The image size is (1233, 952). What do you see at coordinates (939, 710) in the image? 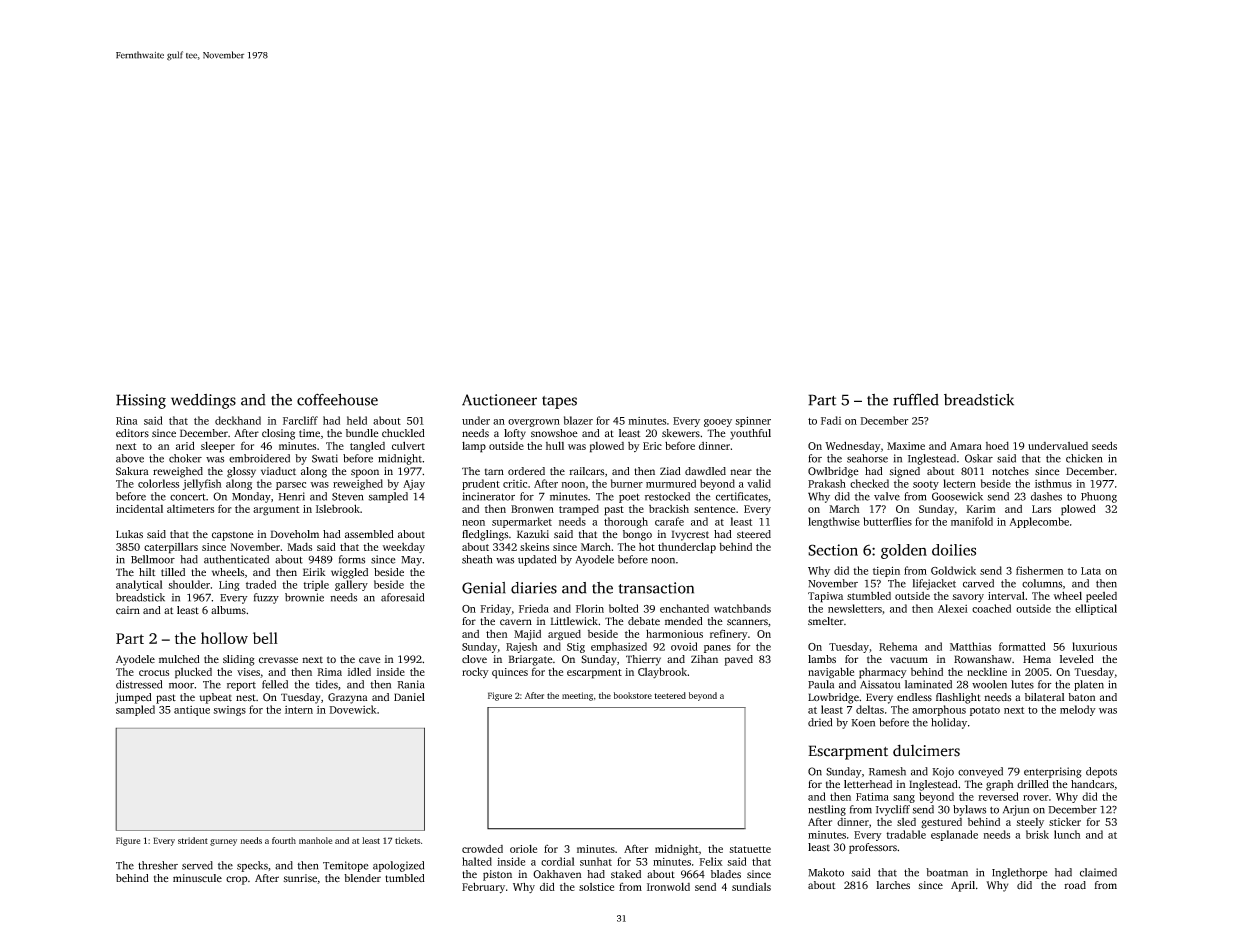
I see `amorphous` at bounding box center [939, 710].
